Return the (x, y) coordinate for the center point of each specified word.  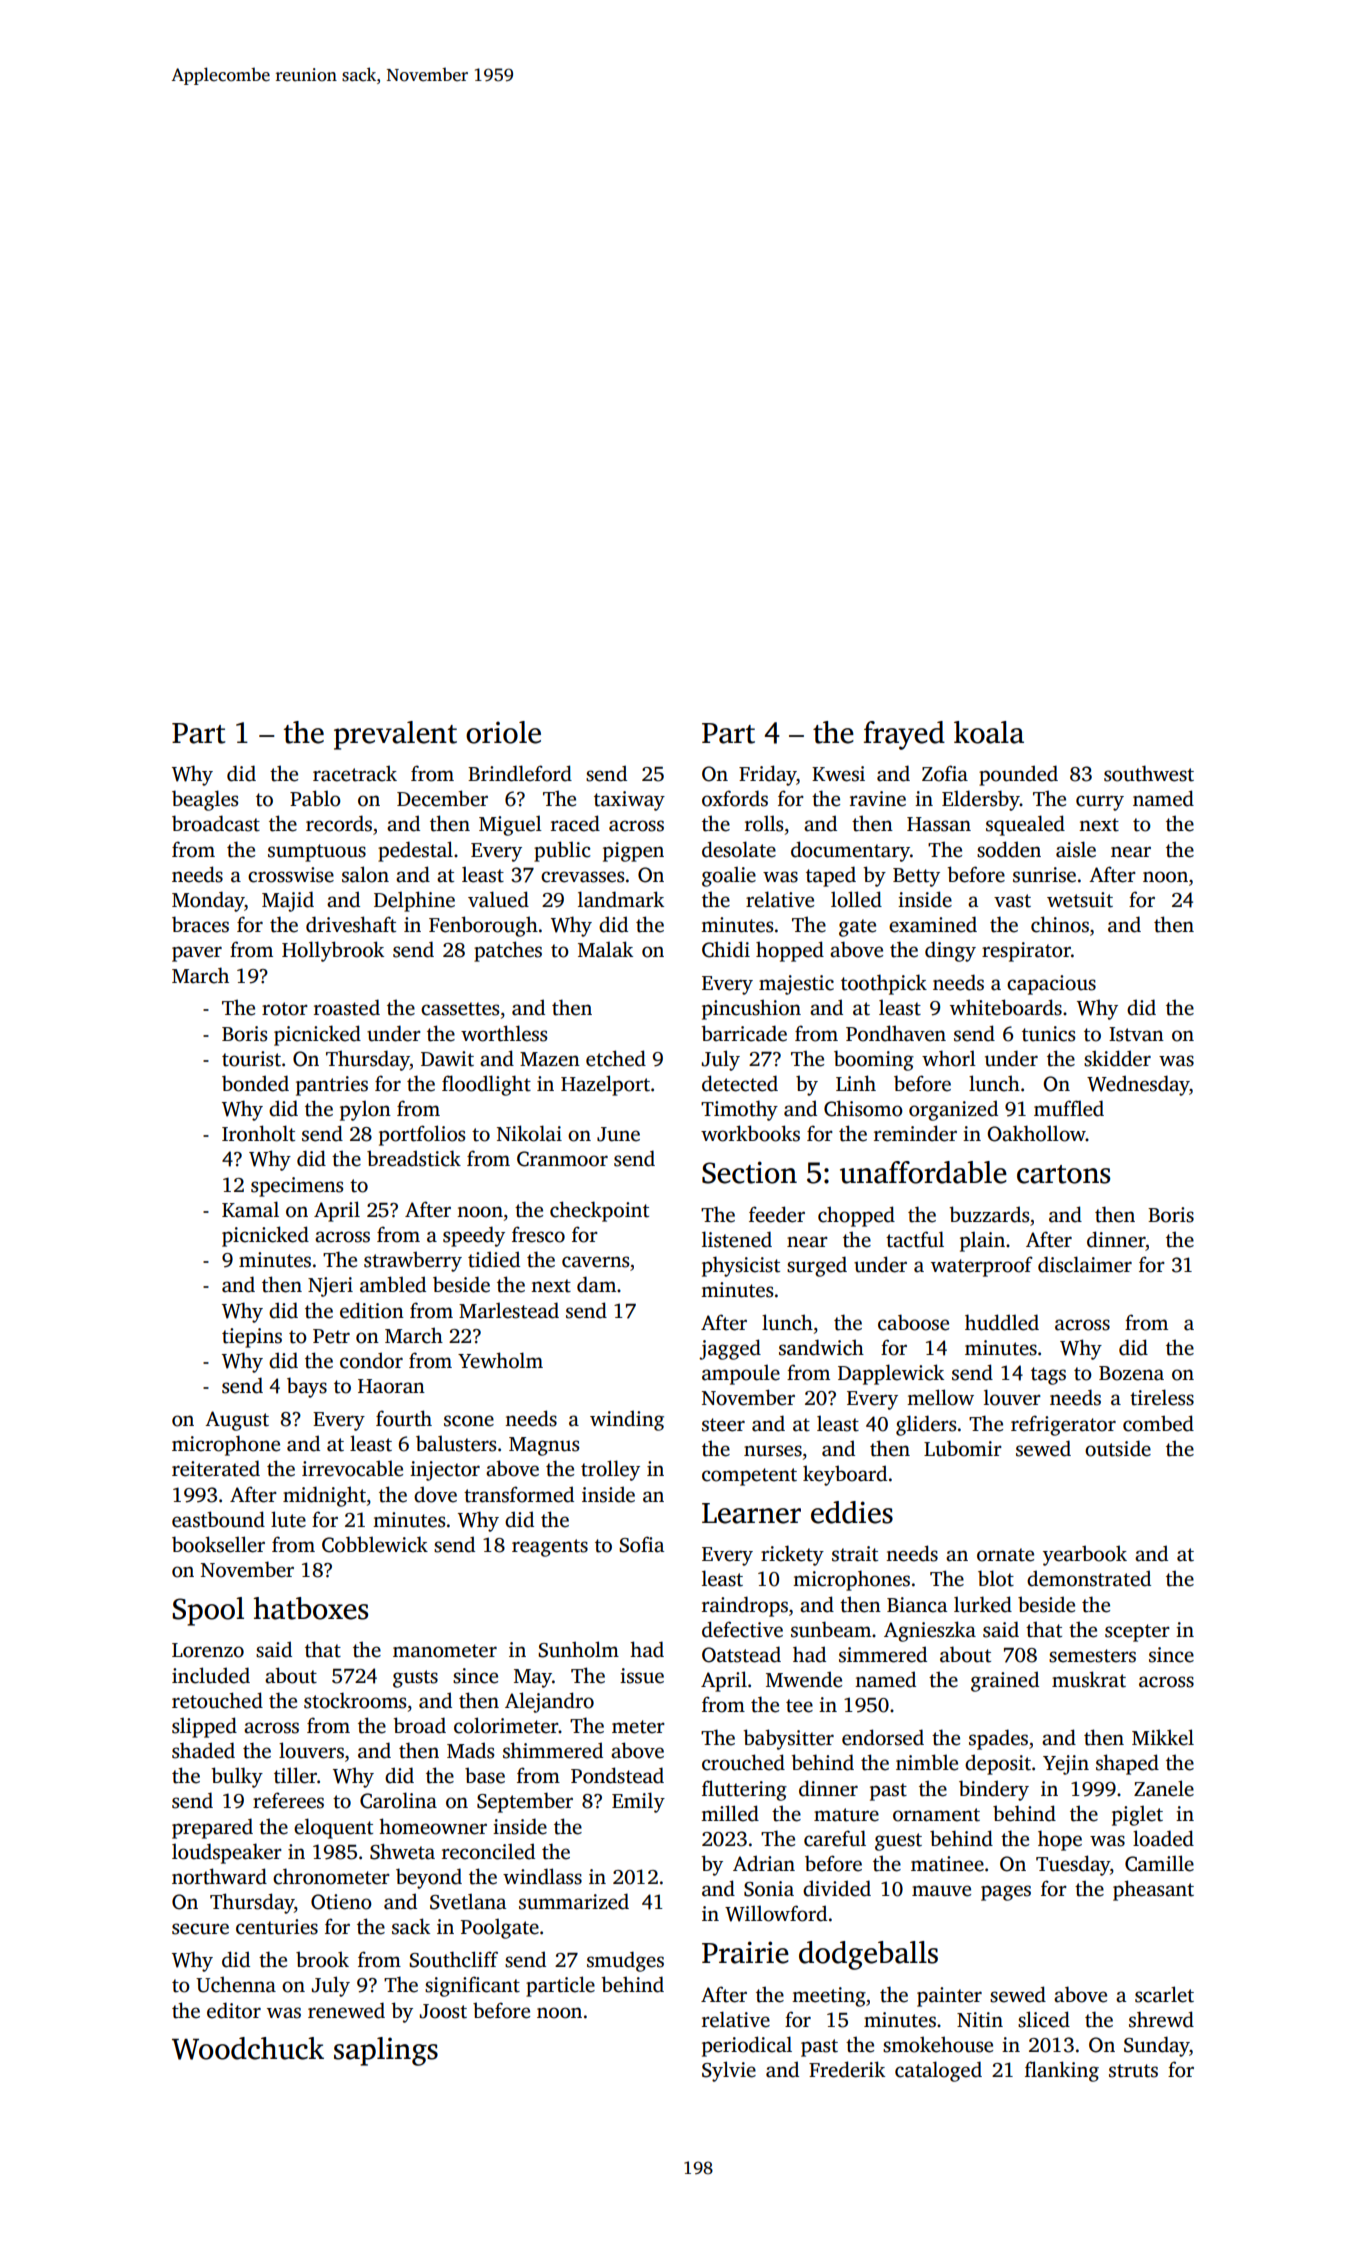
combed (1158, 1423)
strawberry (413, 1261)
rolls (764, 824)
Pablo (315, 798)
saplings (386, 2051)
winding (627, 1420)
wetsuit (1080, 900)
